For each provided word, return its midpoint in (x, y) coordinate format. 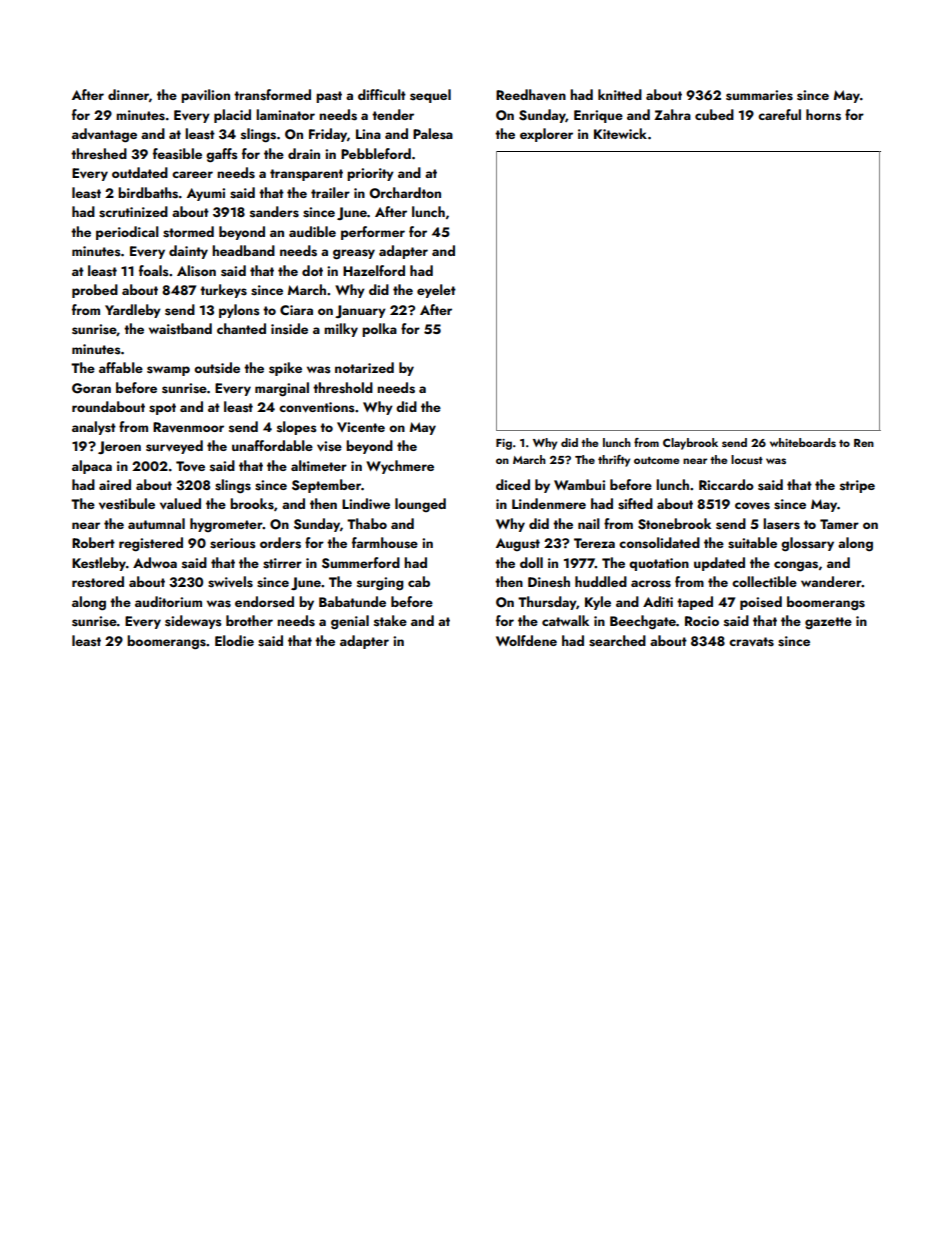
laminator (285, 114)
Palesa (433, 134)
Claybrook (690, 444)
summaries (759, 95)
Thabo (367, 523)
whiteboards (803, 442)
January (360, 311)
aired (115, 484)
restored (98, 582)
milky (341, 330)
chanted (241, 328)
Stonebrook (674, 524)
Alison (196, 271)
